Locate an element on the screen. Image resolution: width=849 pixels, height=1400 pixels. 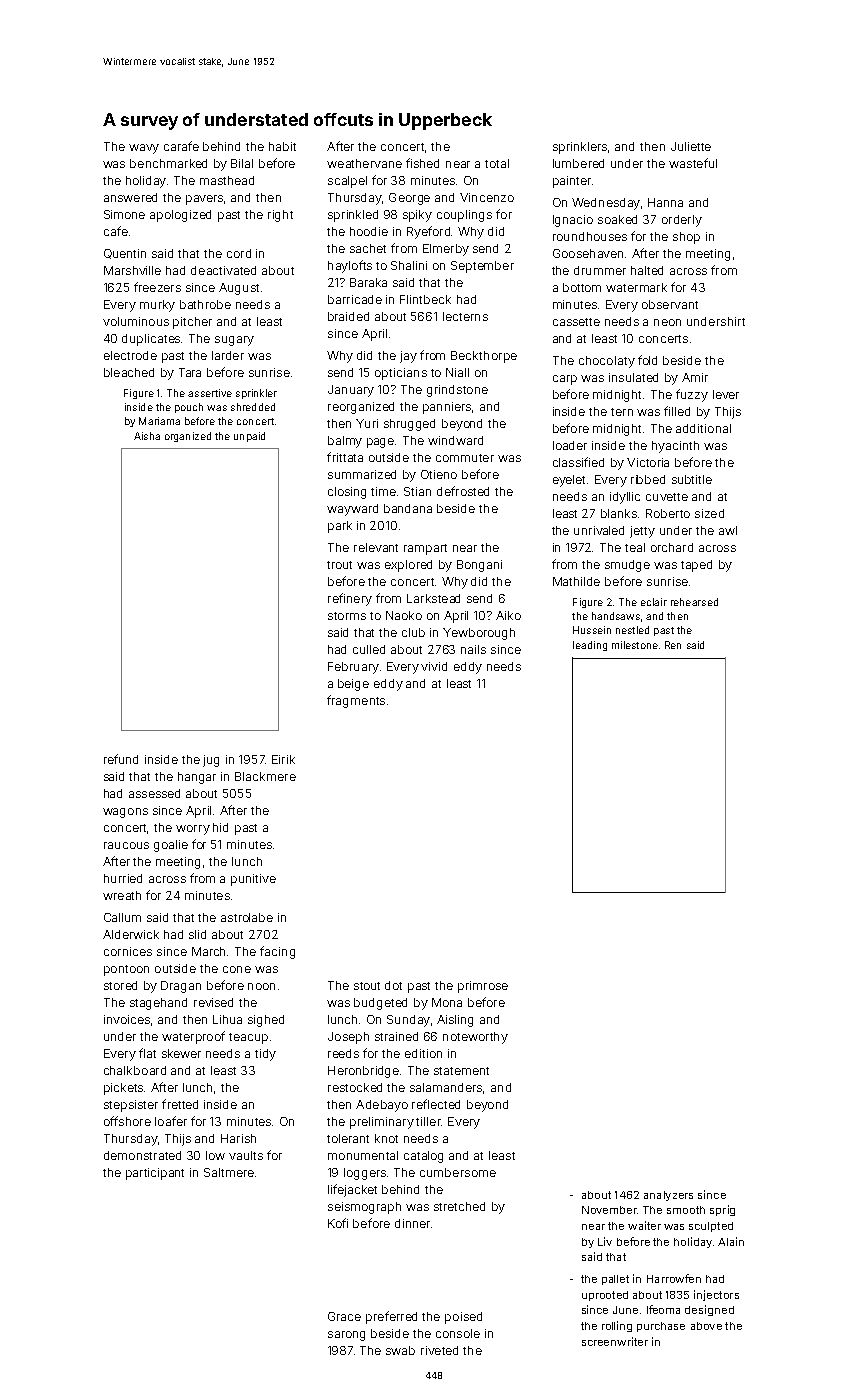
participant is located at coordinates (155, 1174).
